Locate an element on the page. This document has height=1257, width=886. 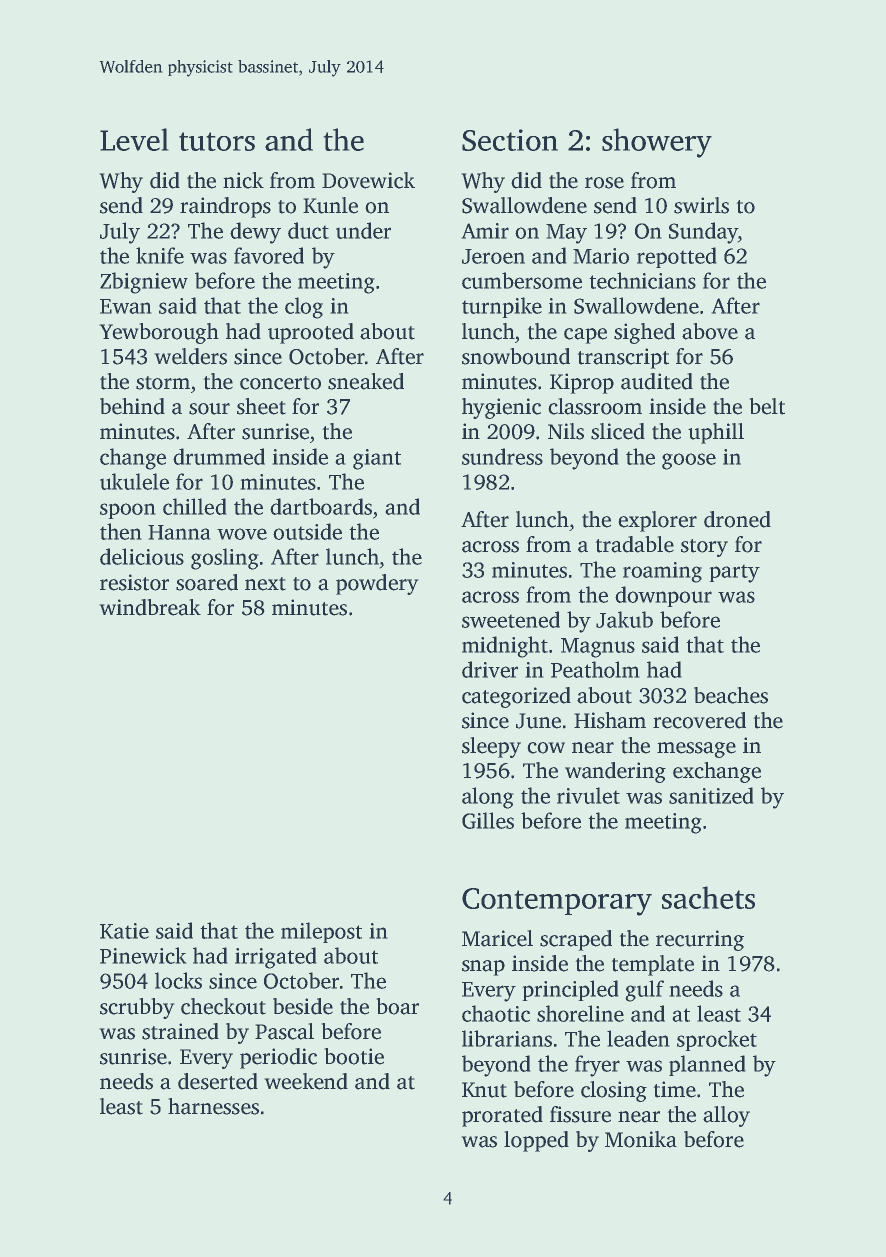
Dovewick is located at coordinates (368, 180).
